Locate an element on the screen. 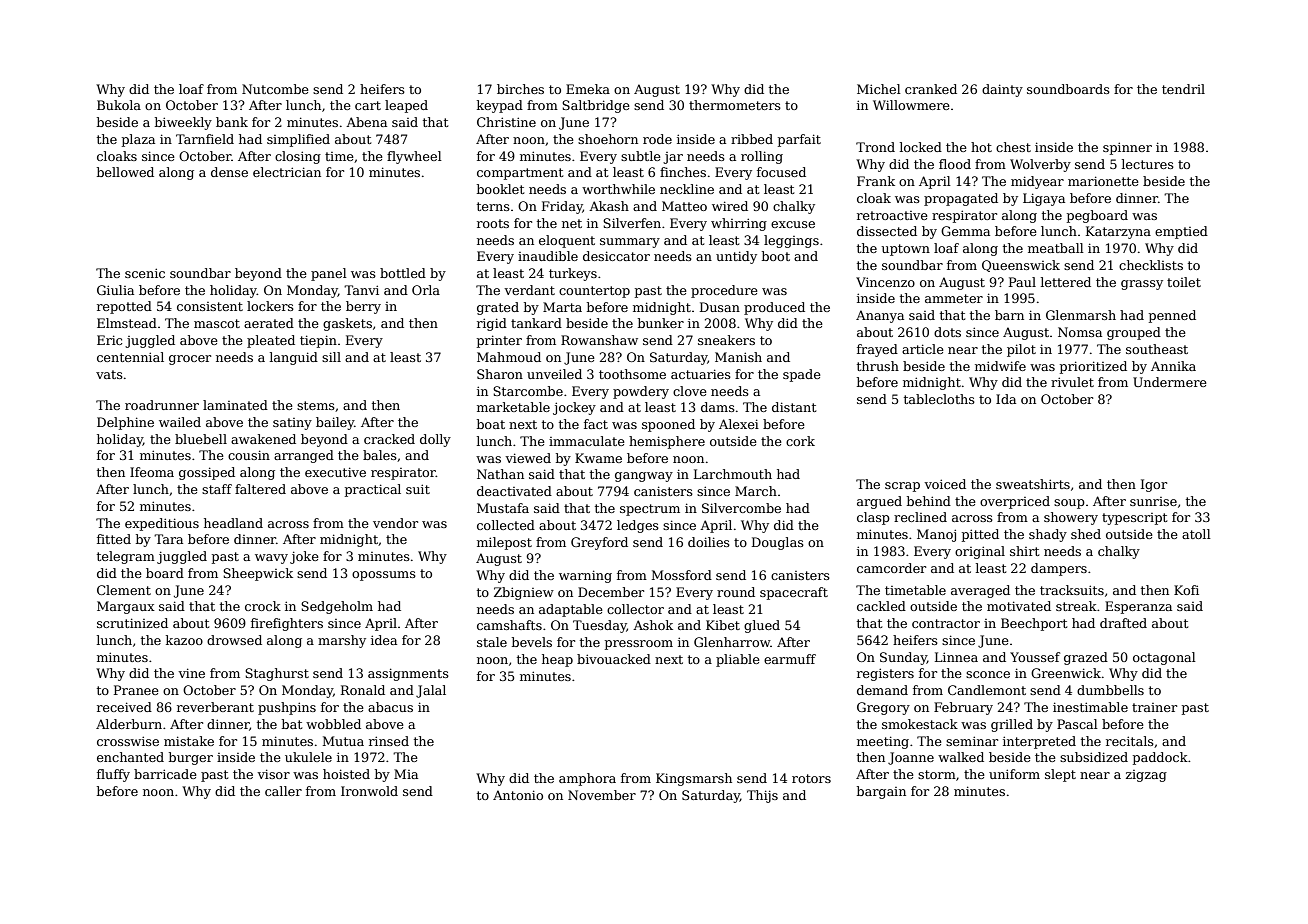  Emeka is located at coordinates (588, 89).
